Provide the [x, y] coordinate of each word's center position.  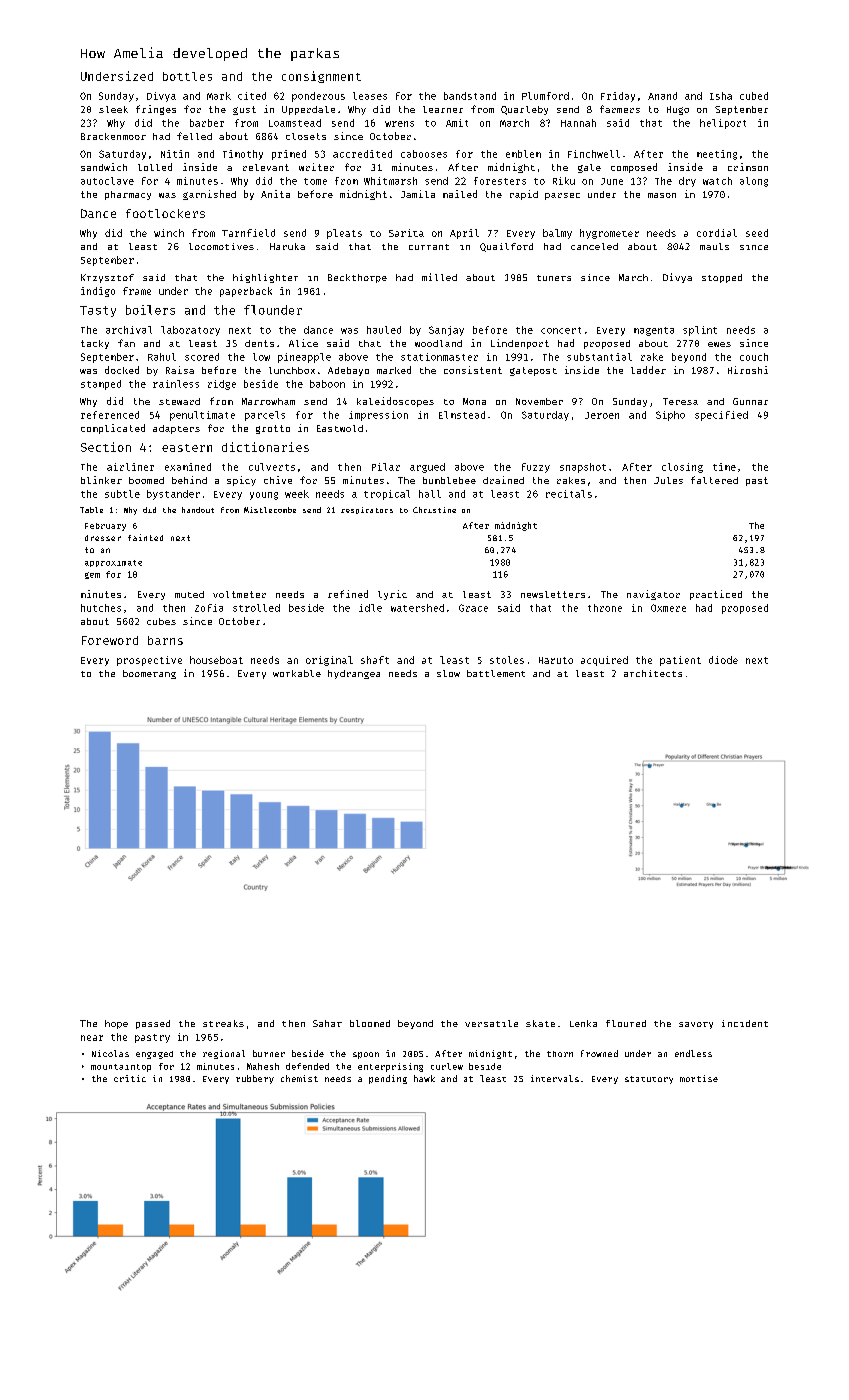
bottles [187, 76]
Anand [662, 96]
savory [696, 1025]
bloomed [370, 1023]
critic [130, 1078]
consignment [321, 77]
